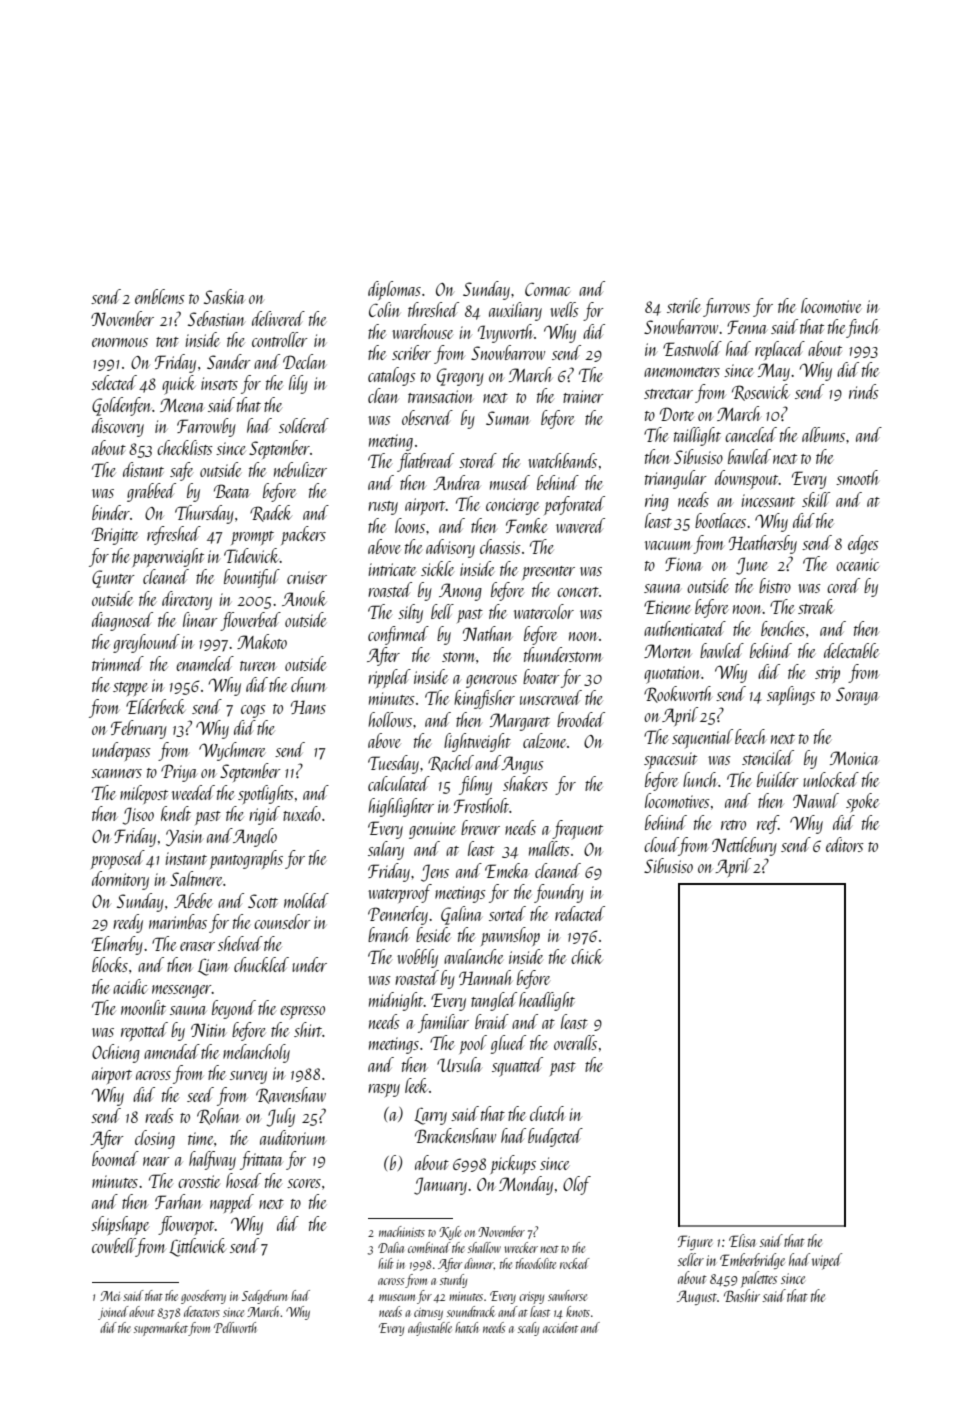  What do you see at coordinates (759, 1279) in the screenshot?
I see `palettes` at bounding box center [759, 1279].
